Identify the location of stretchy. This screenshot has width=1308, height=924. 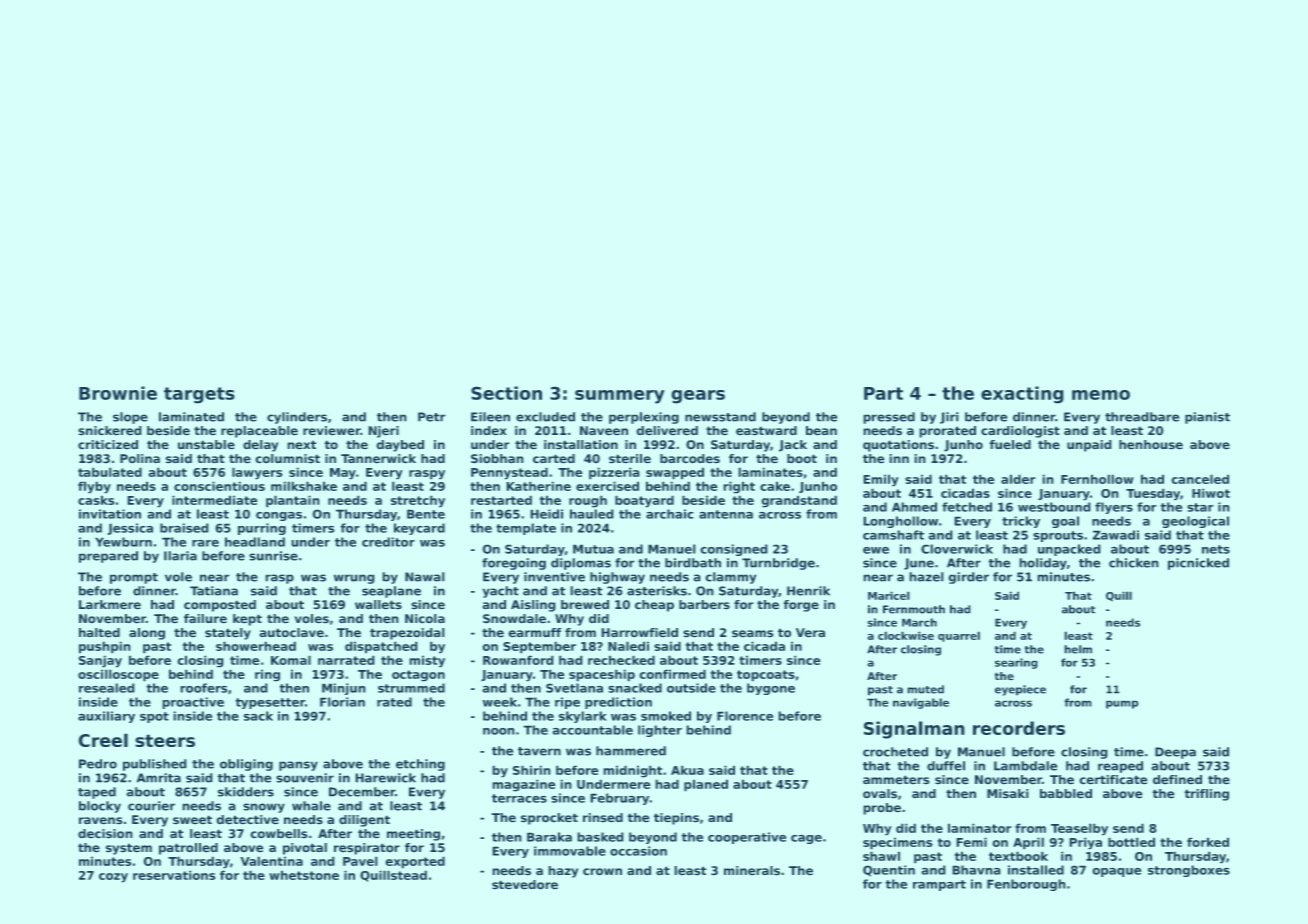
(418, 501).
